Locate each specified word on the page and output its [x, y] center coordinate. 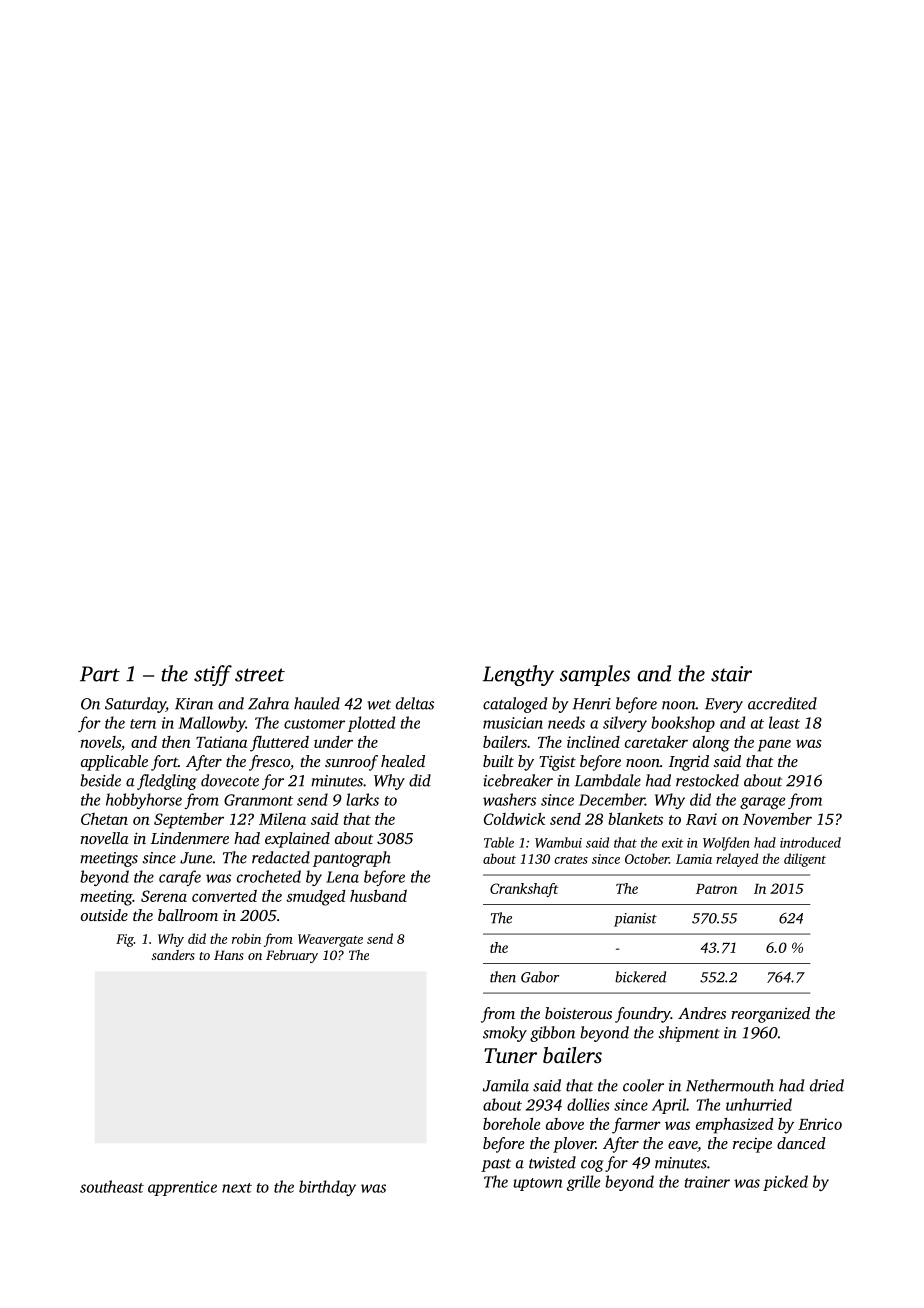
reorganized [770, 1015]
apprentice [182, 1188]
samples [595, 675]
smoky [505, 1034]
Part [100, 674]
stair [731, 674]
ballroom [188, 915]
